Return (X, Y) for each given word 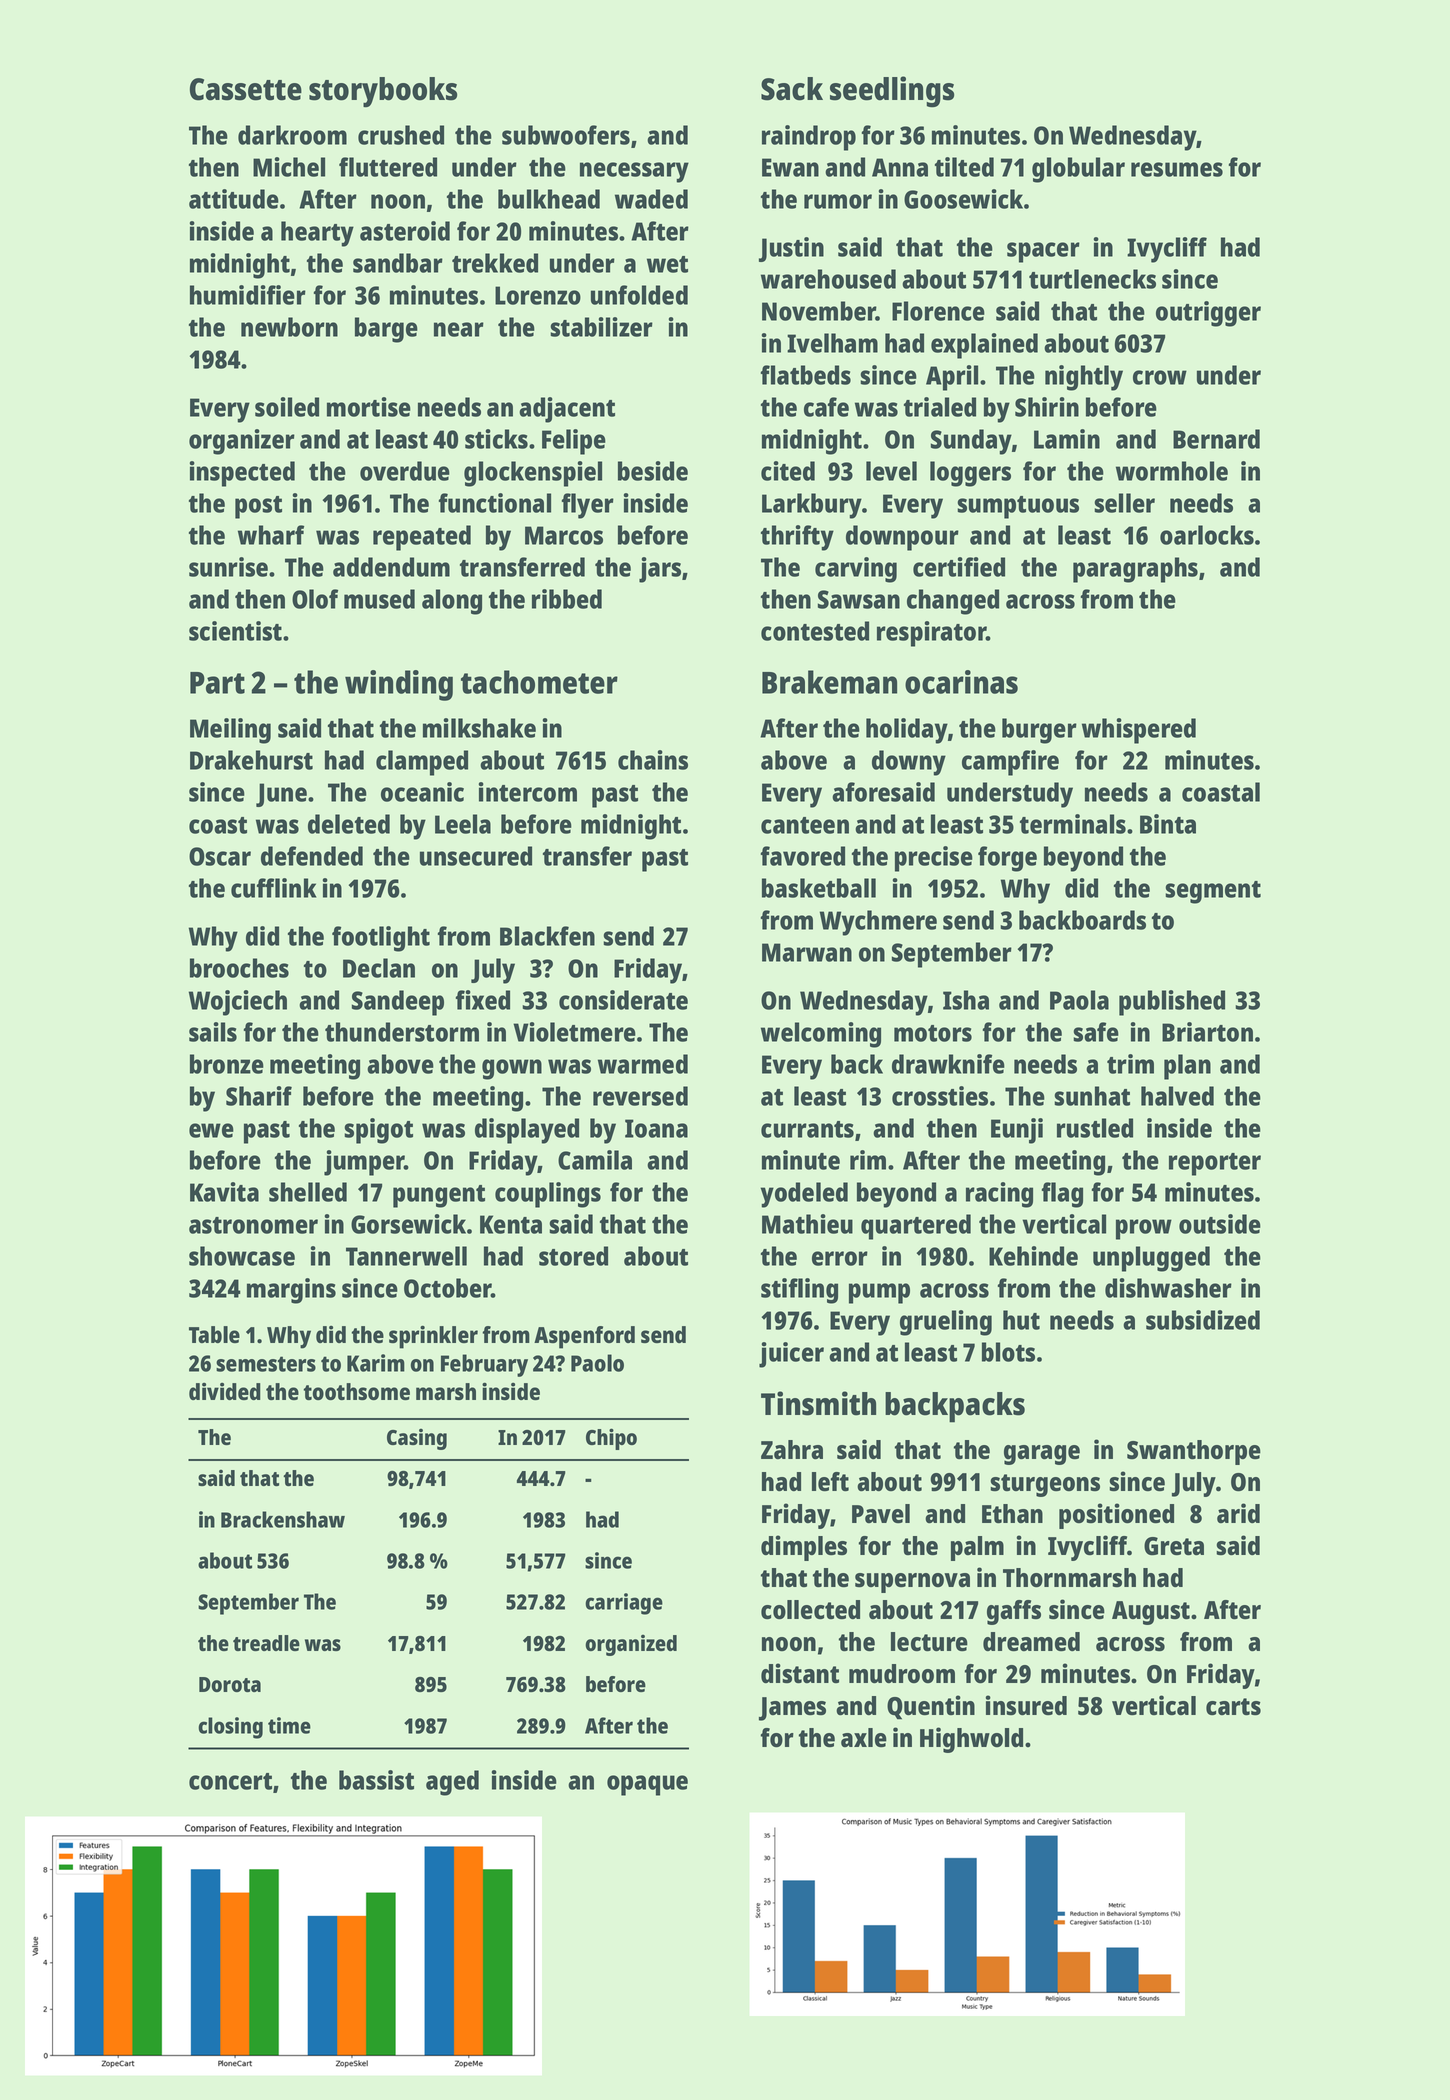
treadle (266, 1643)
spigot (378, 1131)
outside (1220, 1224)
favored (803, 856)
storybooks (383, 92)
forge (1007, 859)
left (830, 1482)
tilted (964, 167)
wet (667, 264)
